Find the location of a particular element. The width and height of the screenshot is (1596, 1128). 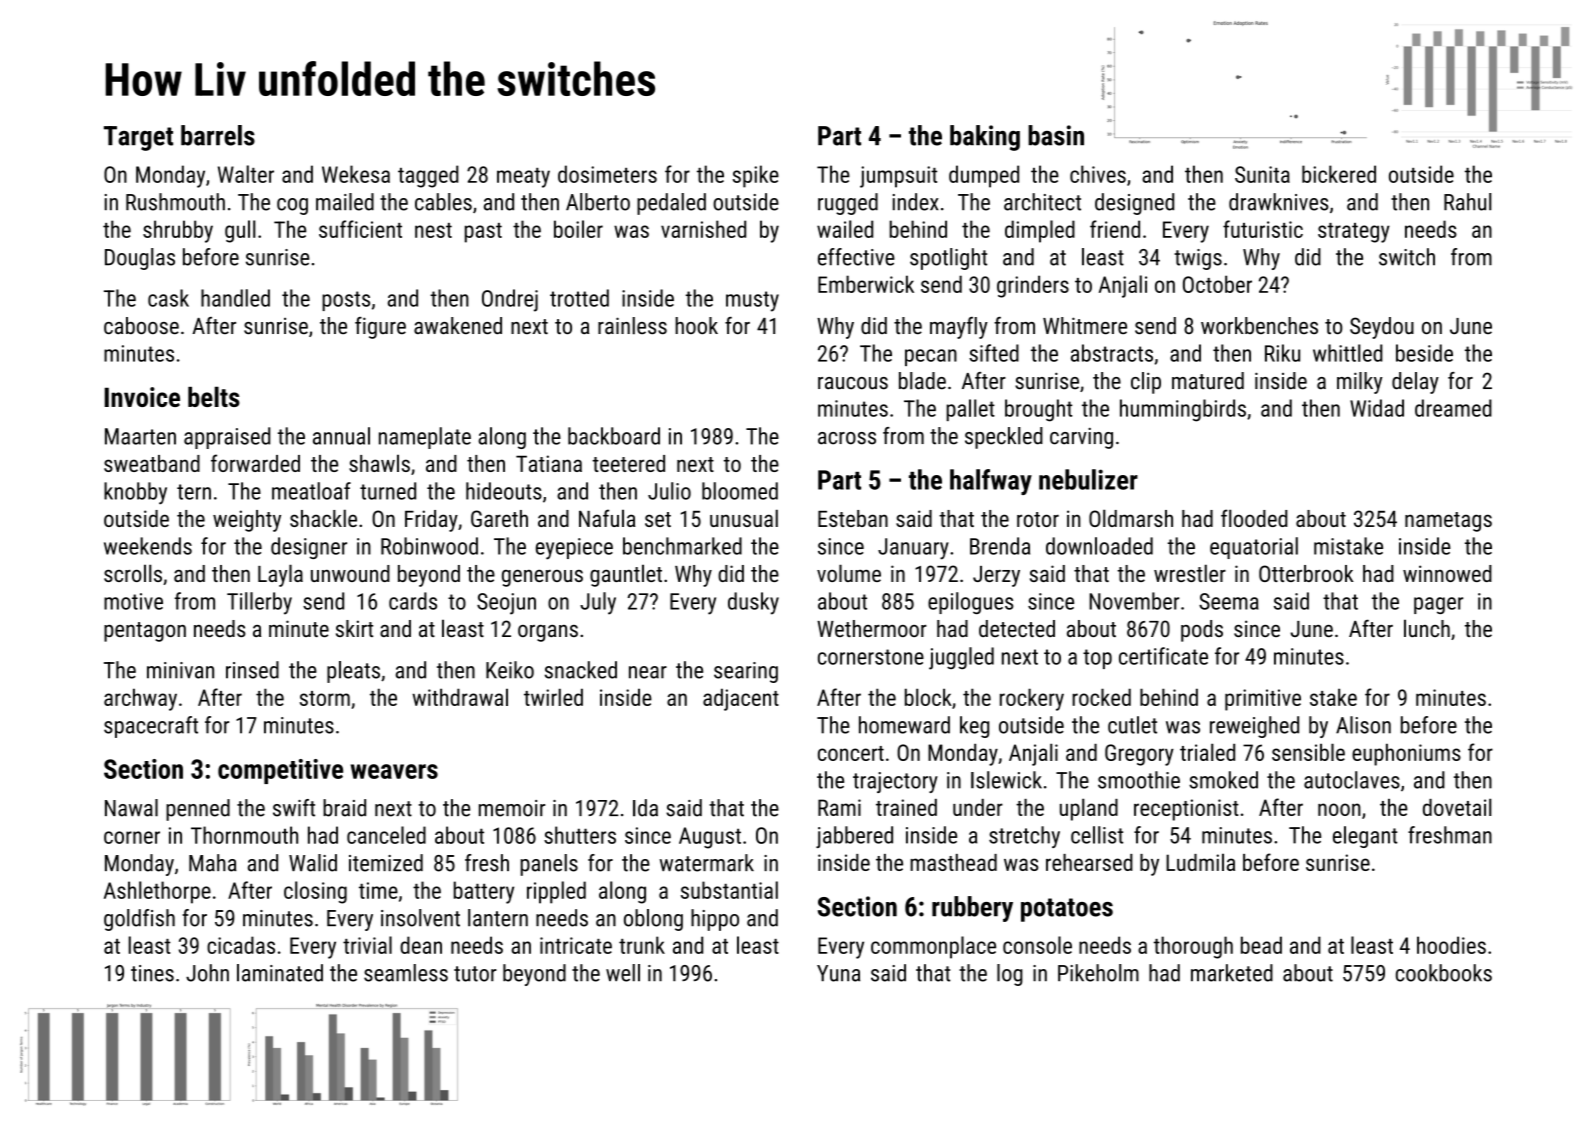

Sunita is located at coordinates (1262, 174).
